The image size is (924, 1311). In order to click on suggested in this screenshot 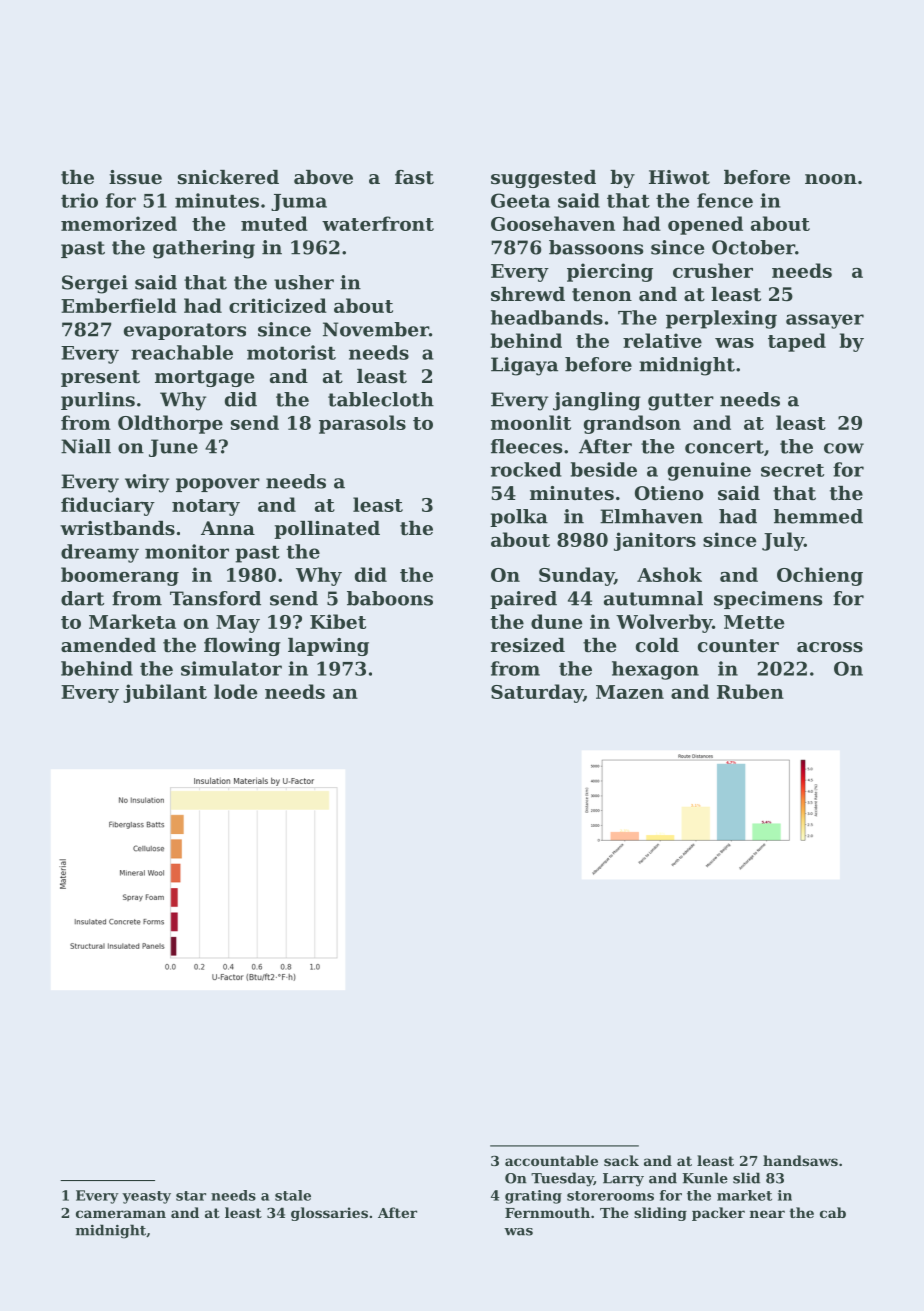, I will do `click(543, 179)`.
